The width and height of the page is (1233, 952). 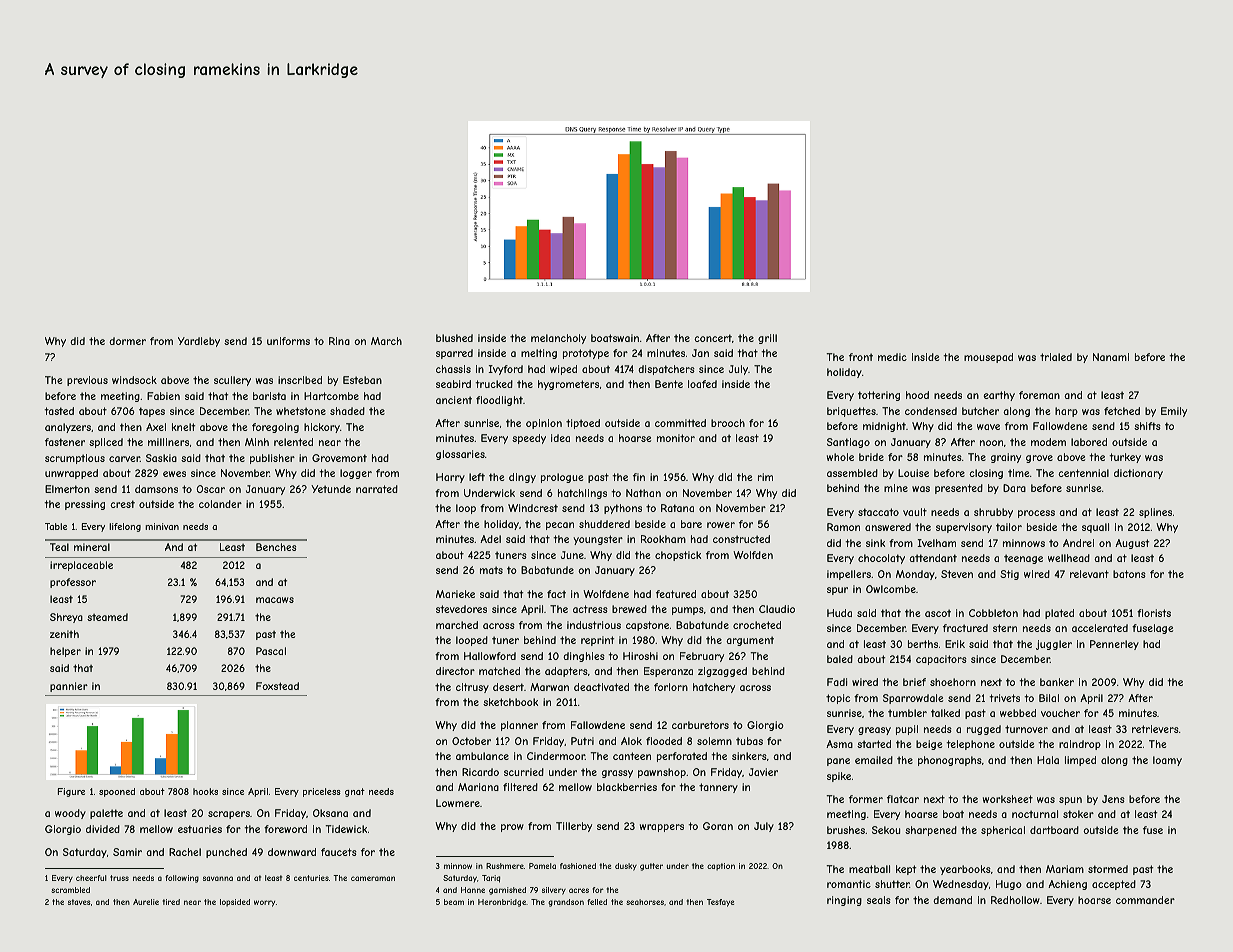 What do you see at coordinates (1048, 442) in the page?
I see `modem` at bounding box center [1048, 442].
